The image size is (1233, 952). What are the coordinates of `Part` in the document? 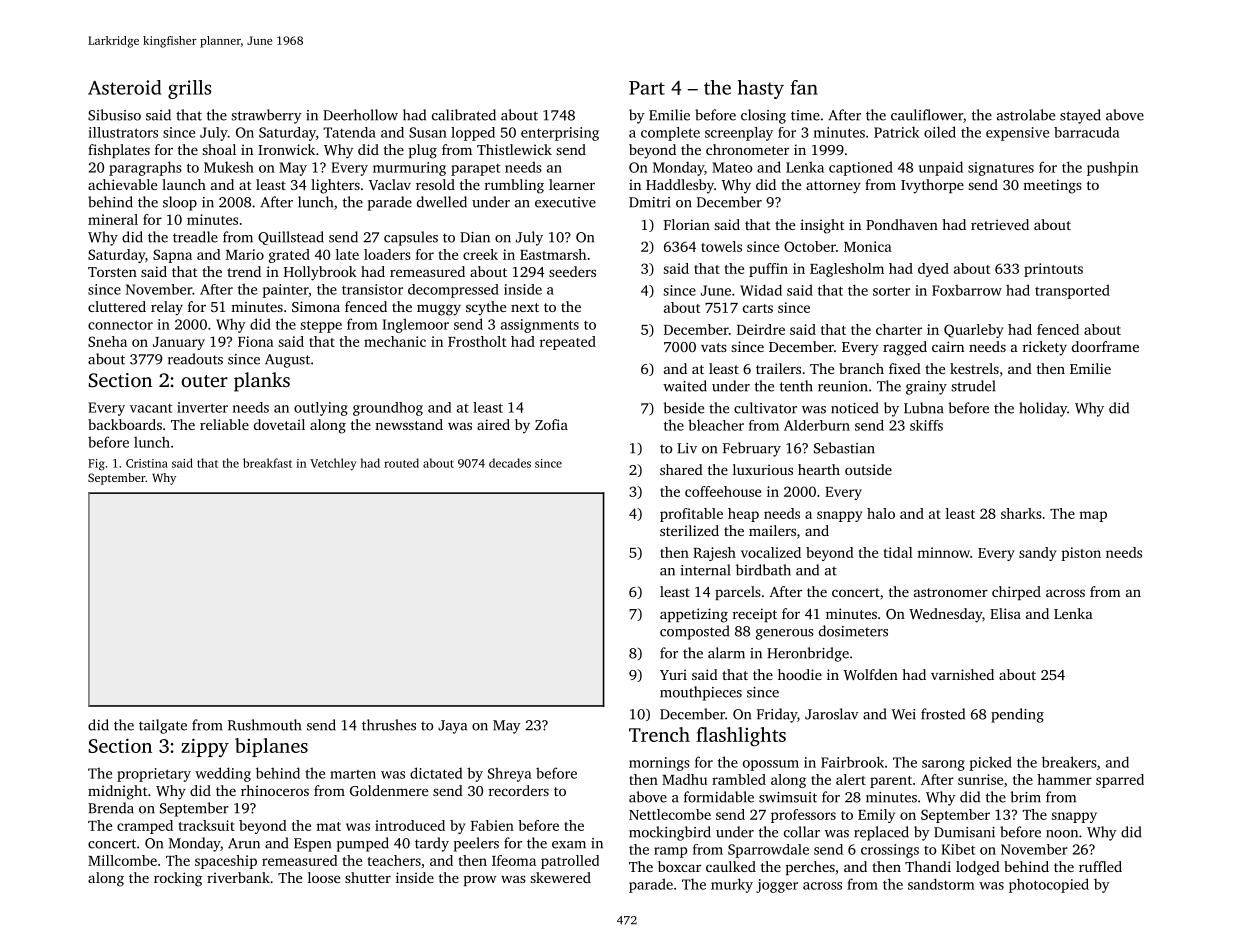 It's located at (647, 88).
